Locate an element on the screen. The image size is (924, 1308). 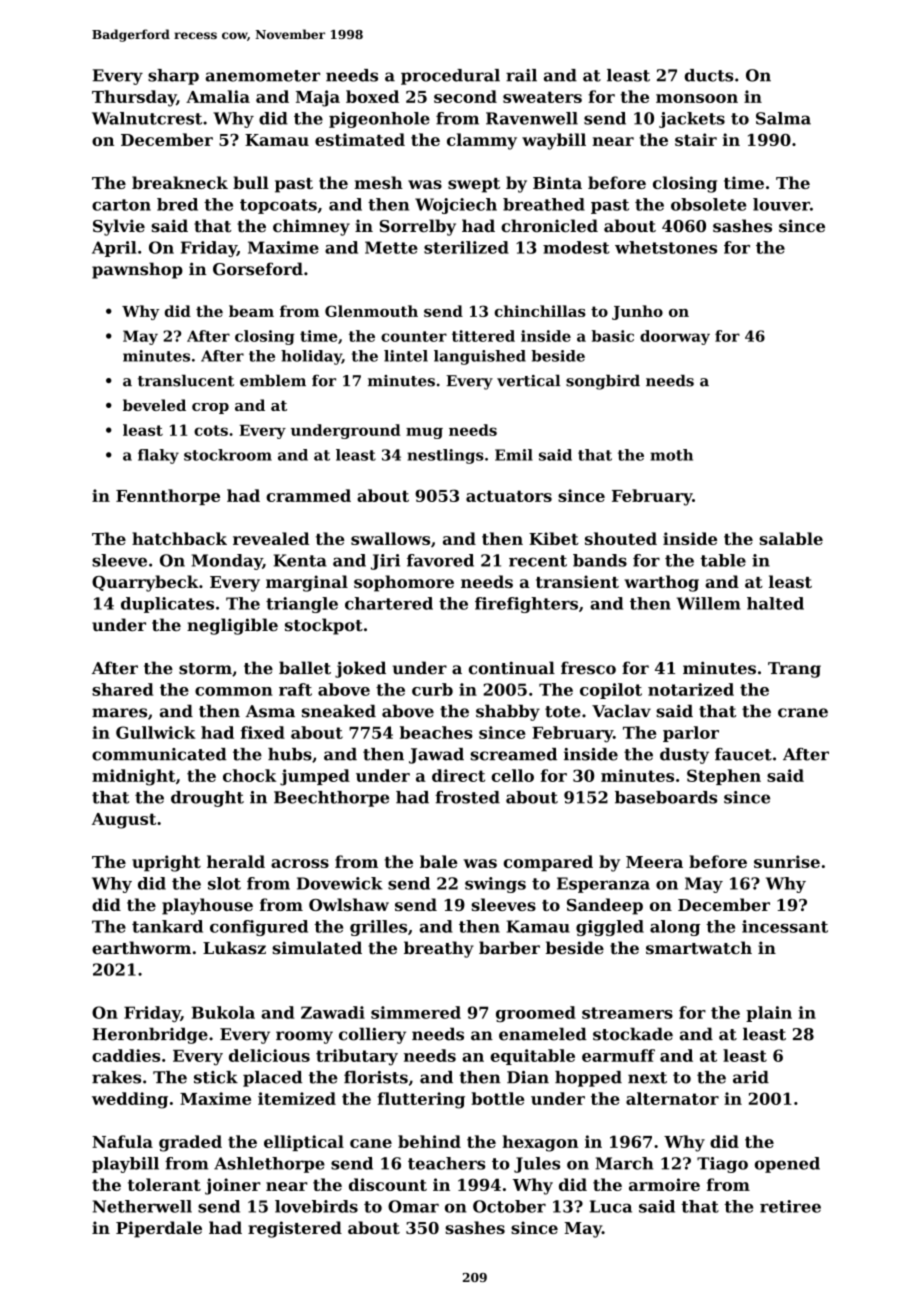
simulated is located at coordinates (317, 947).
